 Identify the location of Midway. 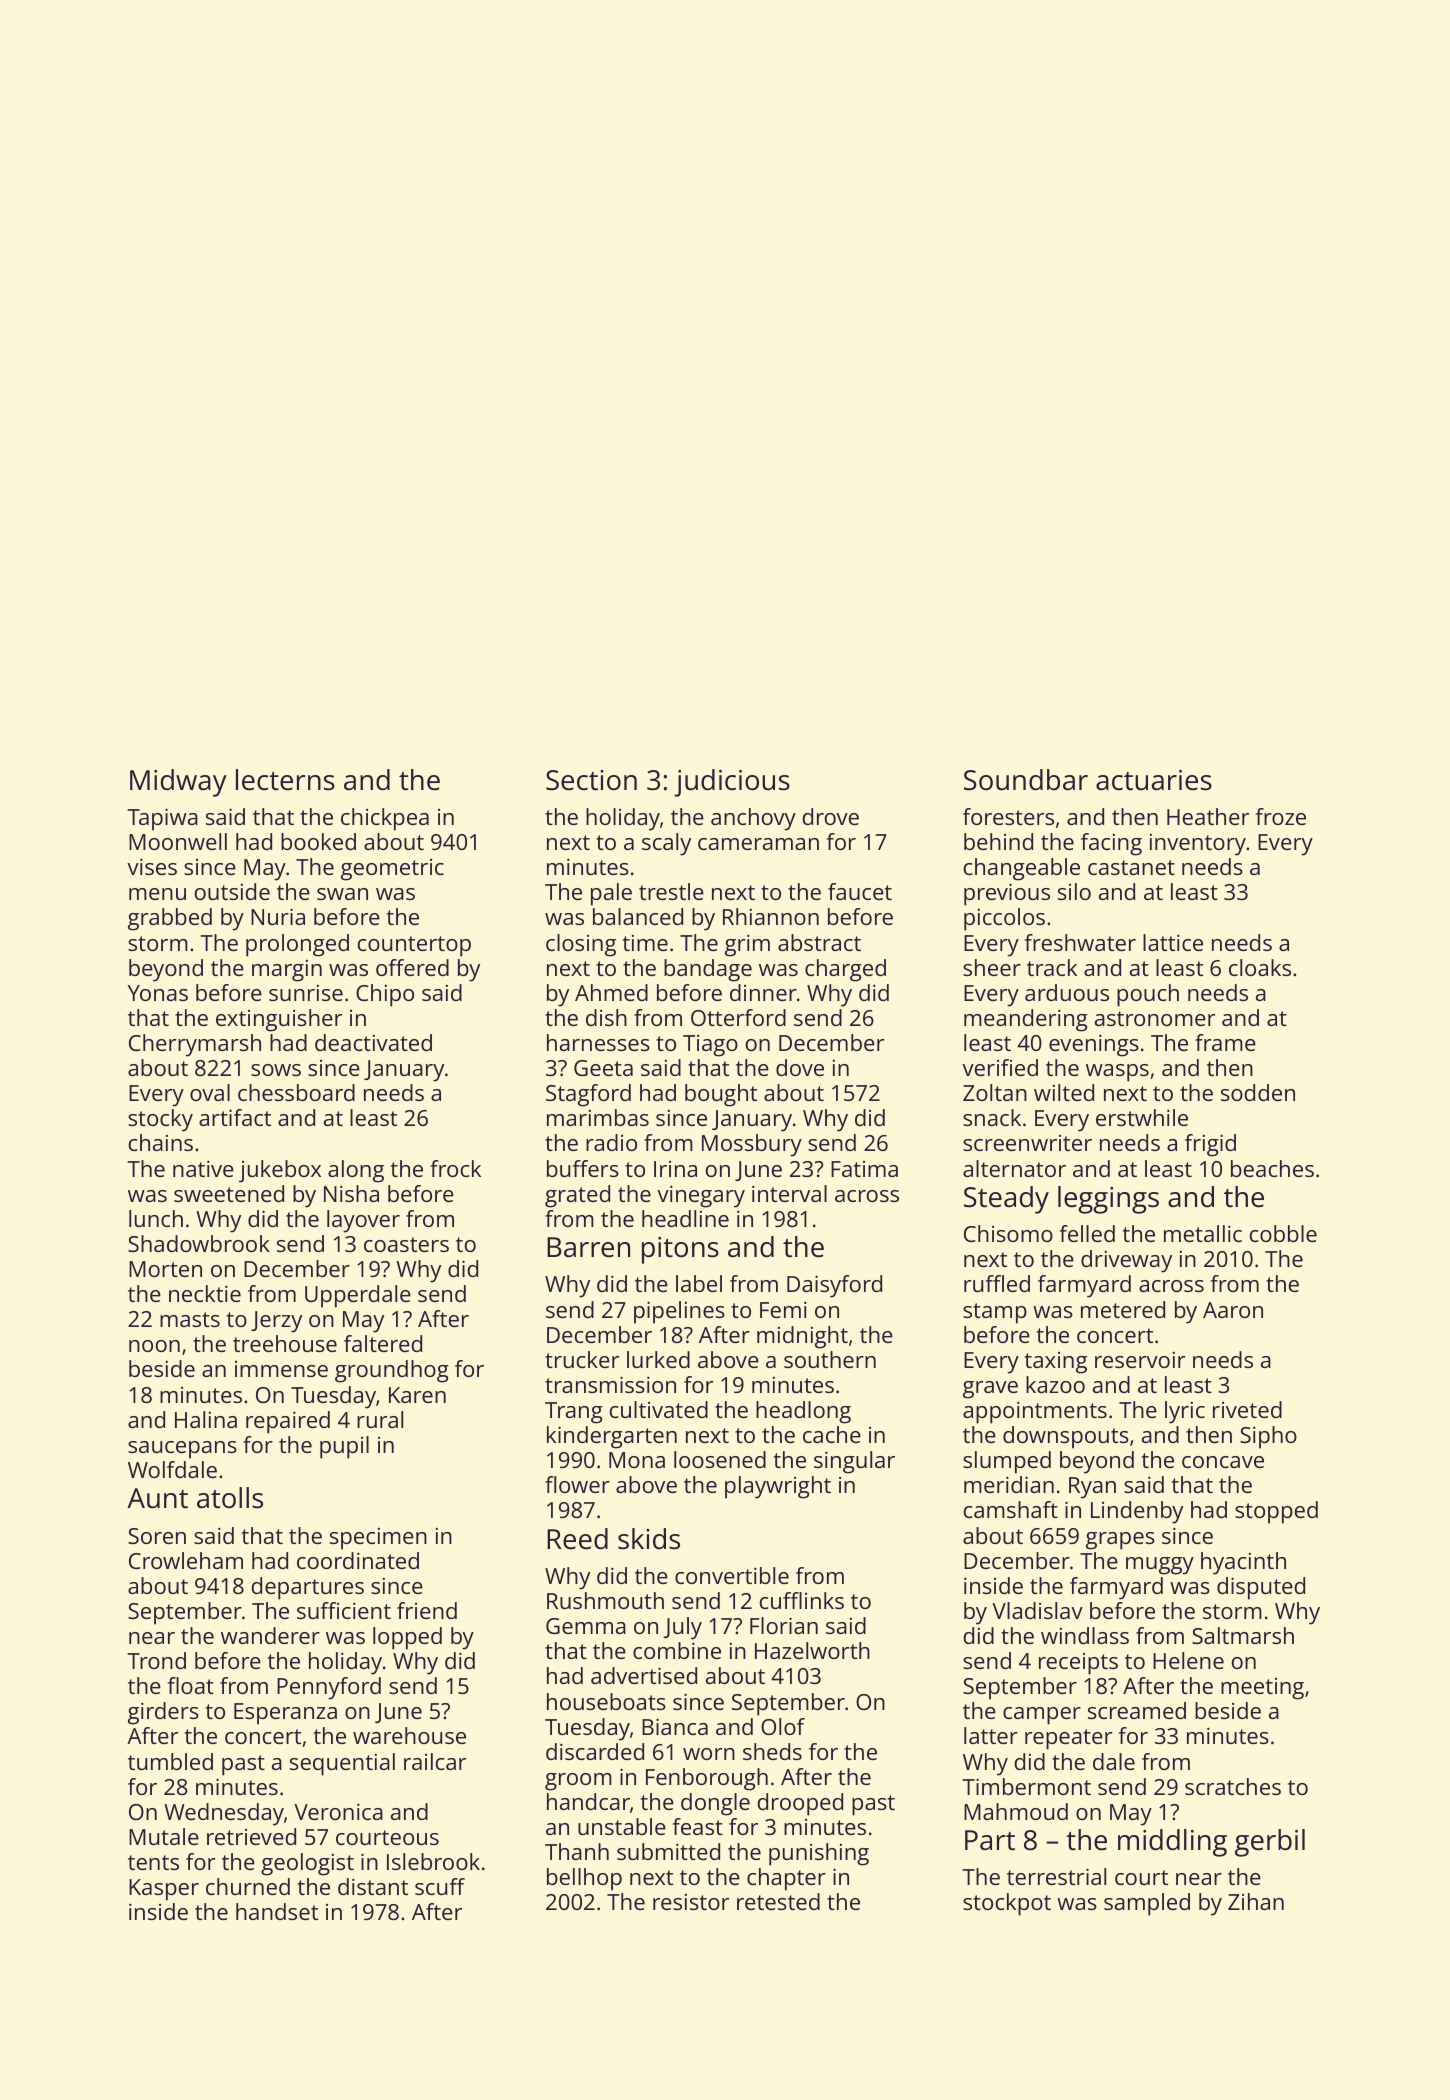
(178, 783).
